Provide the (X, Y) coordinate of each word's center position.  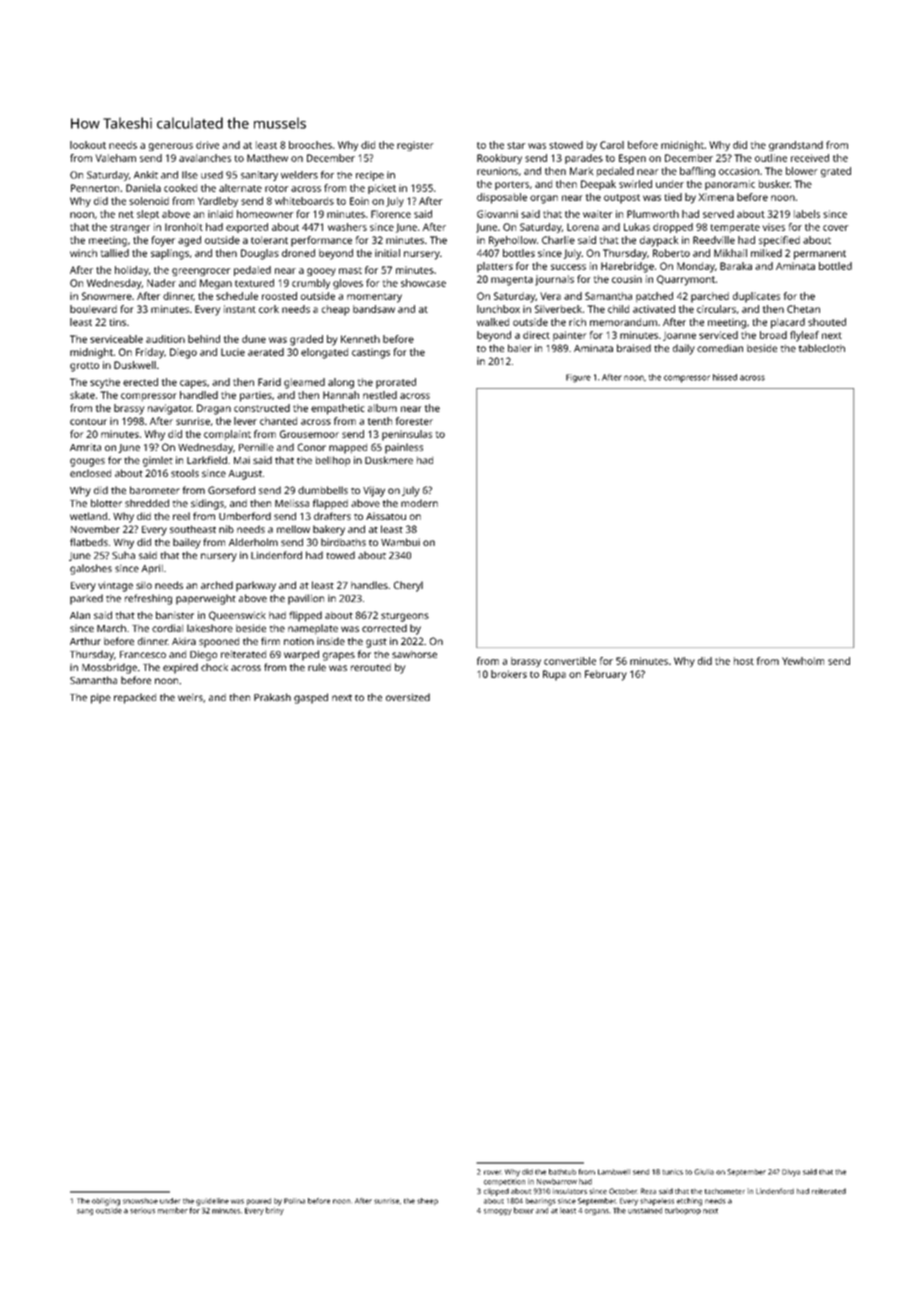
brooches (310, 145)
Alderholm (253, 542)
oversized (408, 697)
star (516, 145)
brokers (509, 674)
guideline (212, 1202)
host (744, 661)
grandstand (796, 146)
